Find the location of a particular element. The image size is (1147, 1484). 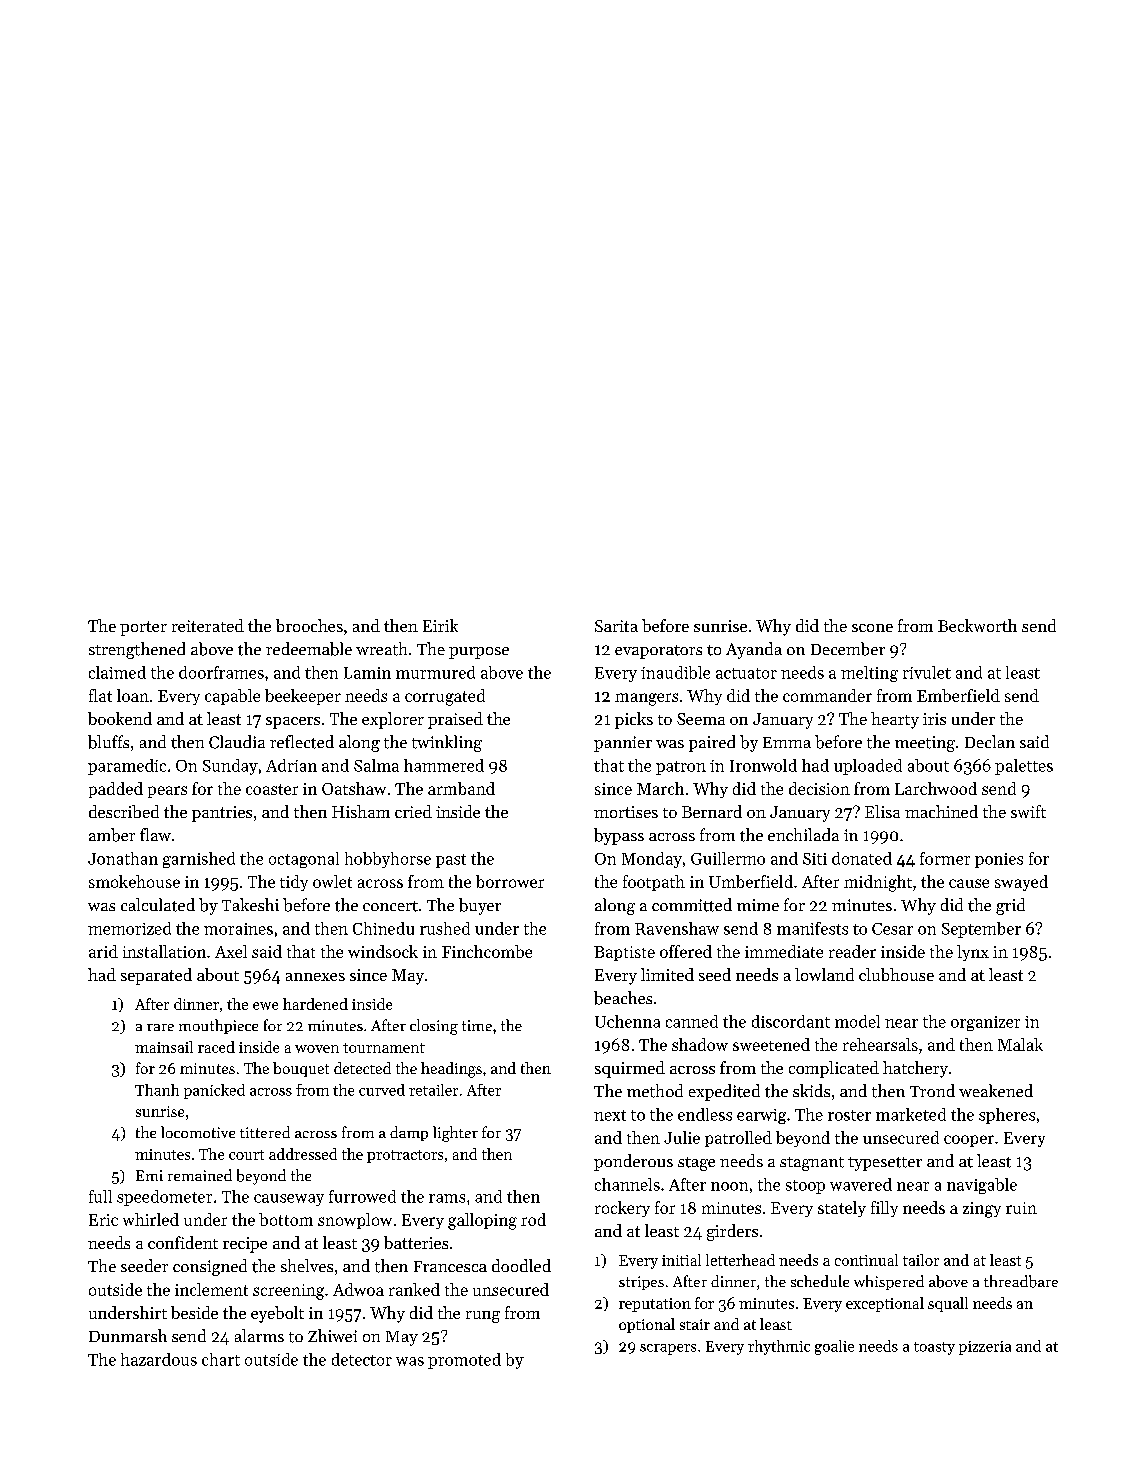

pizzeria is located at coordinates (985, 1348).
